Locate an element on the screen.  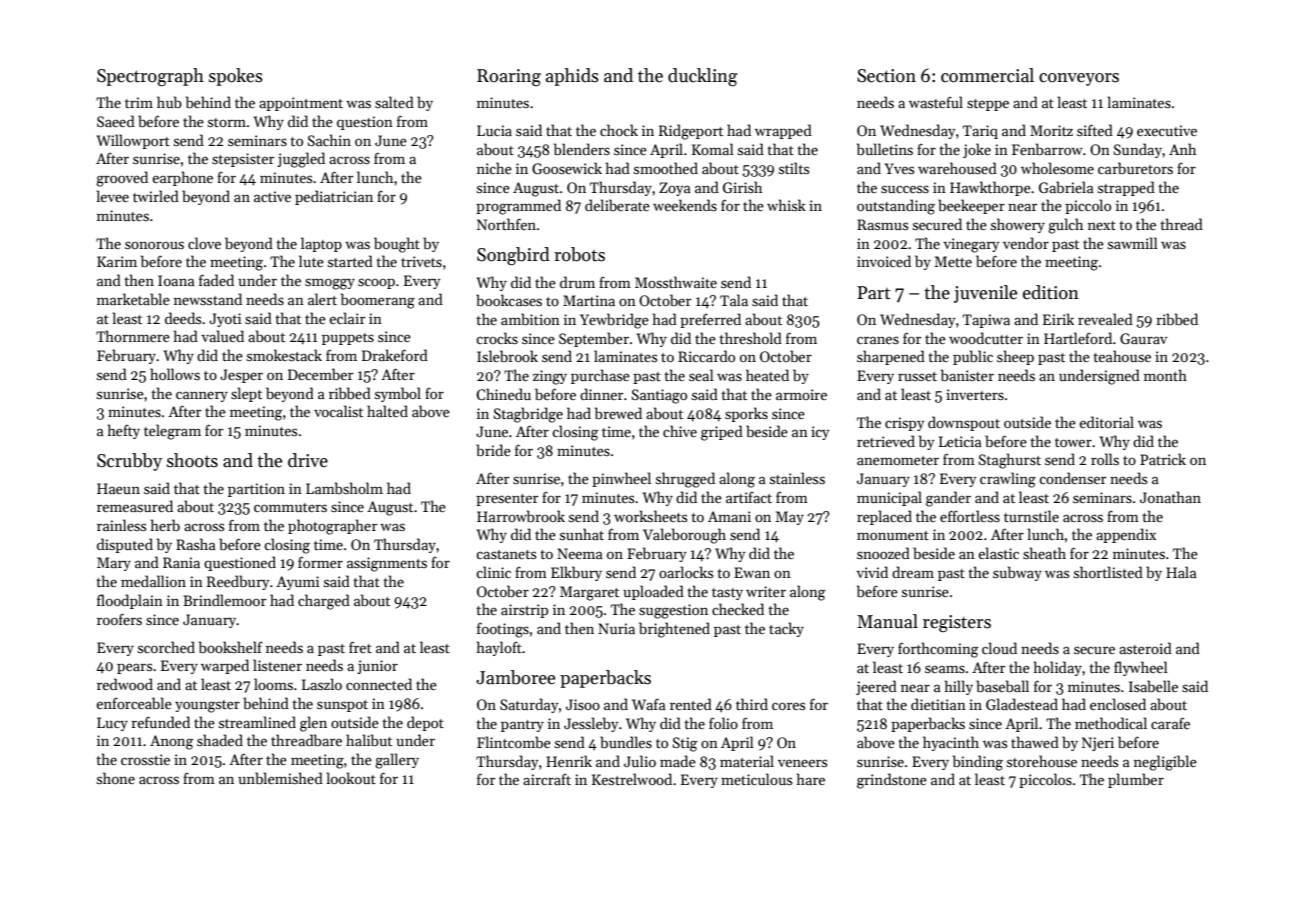
aphids is located at coordinates (572, 77).
